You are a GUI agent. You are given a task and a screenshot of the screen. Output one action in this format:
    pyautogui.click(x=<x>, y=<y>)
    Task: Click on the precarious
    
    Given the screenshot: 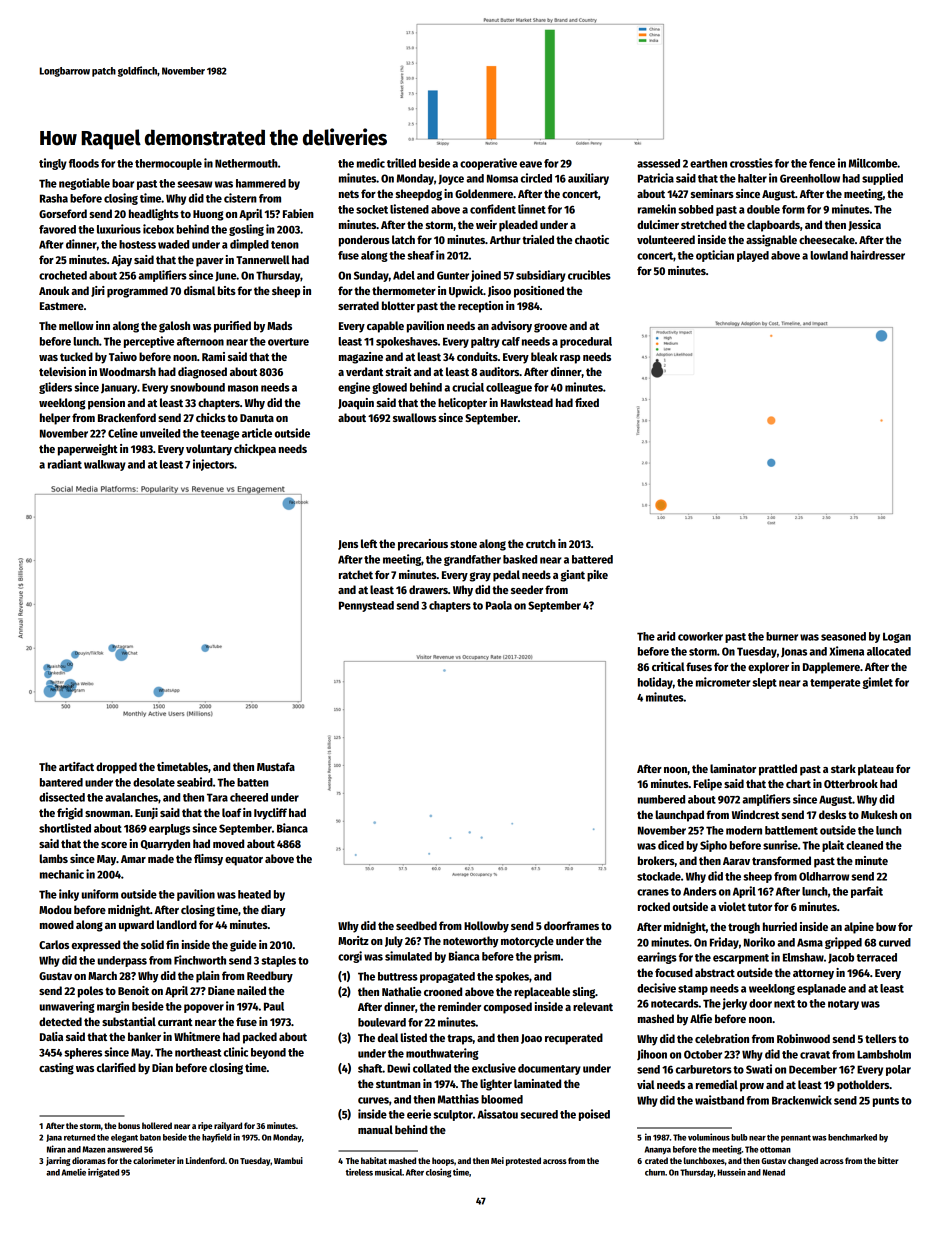 What is the action you would take?
    pyautogui.click(x=423, y=545)
